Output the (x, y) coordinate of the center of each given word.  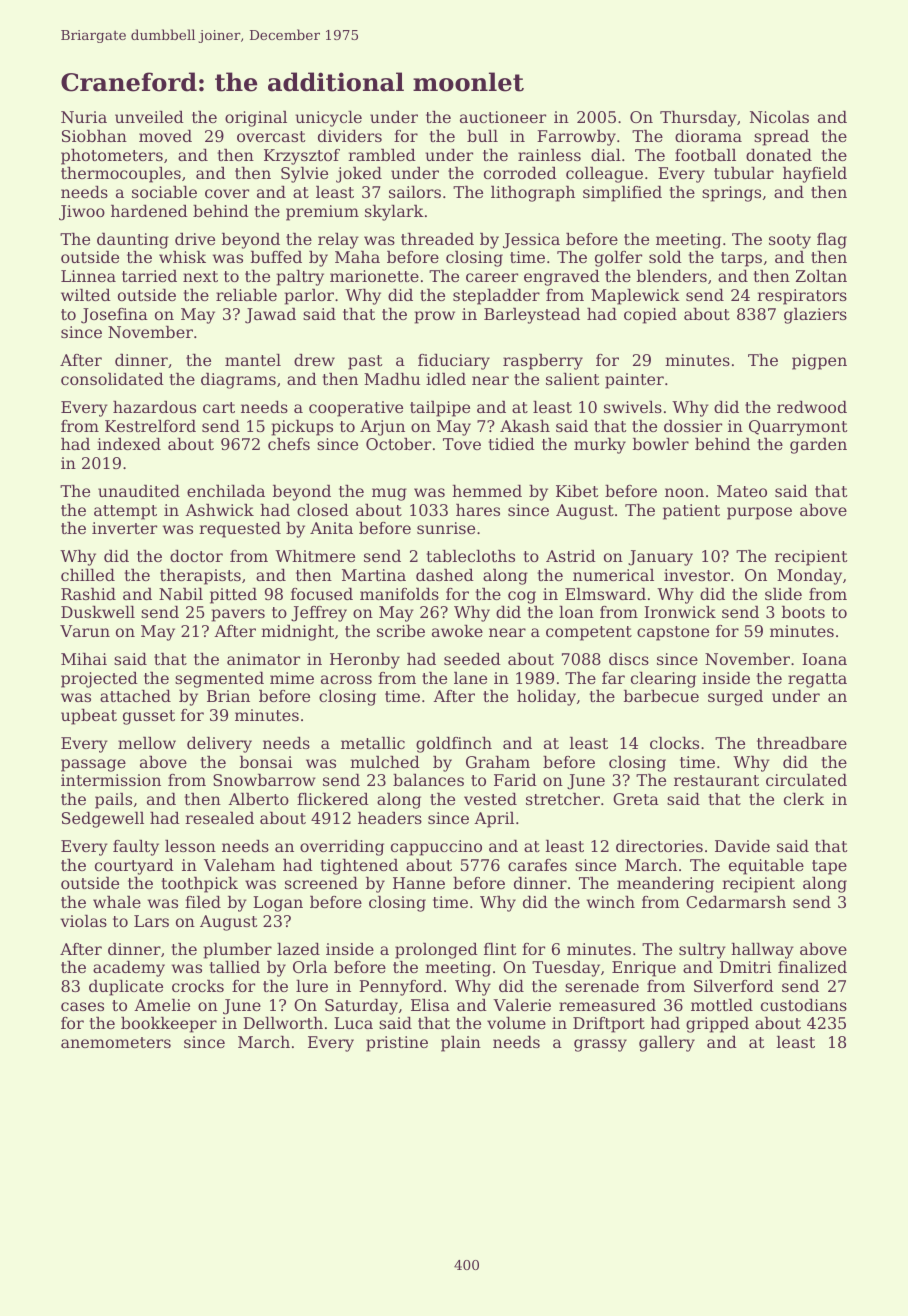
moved (165, 136)
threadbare (802, 743)
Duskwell (98, 612)
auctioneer (503, 117)
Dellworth (283, 1023)
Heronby (365, 661)
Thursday (698, 119)
